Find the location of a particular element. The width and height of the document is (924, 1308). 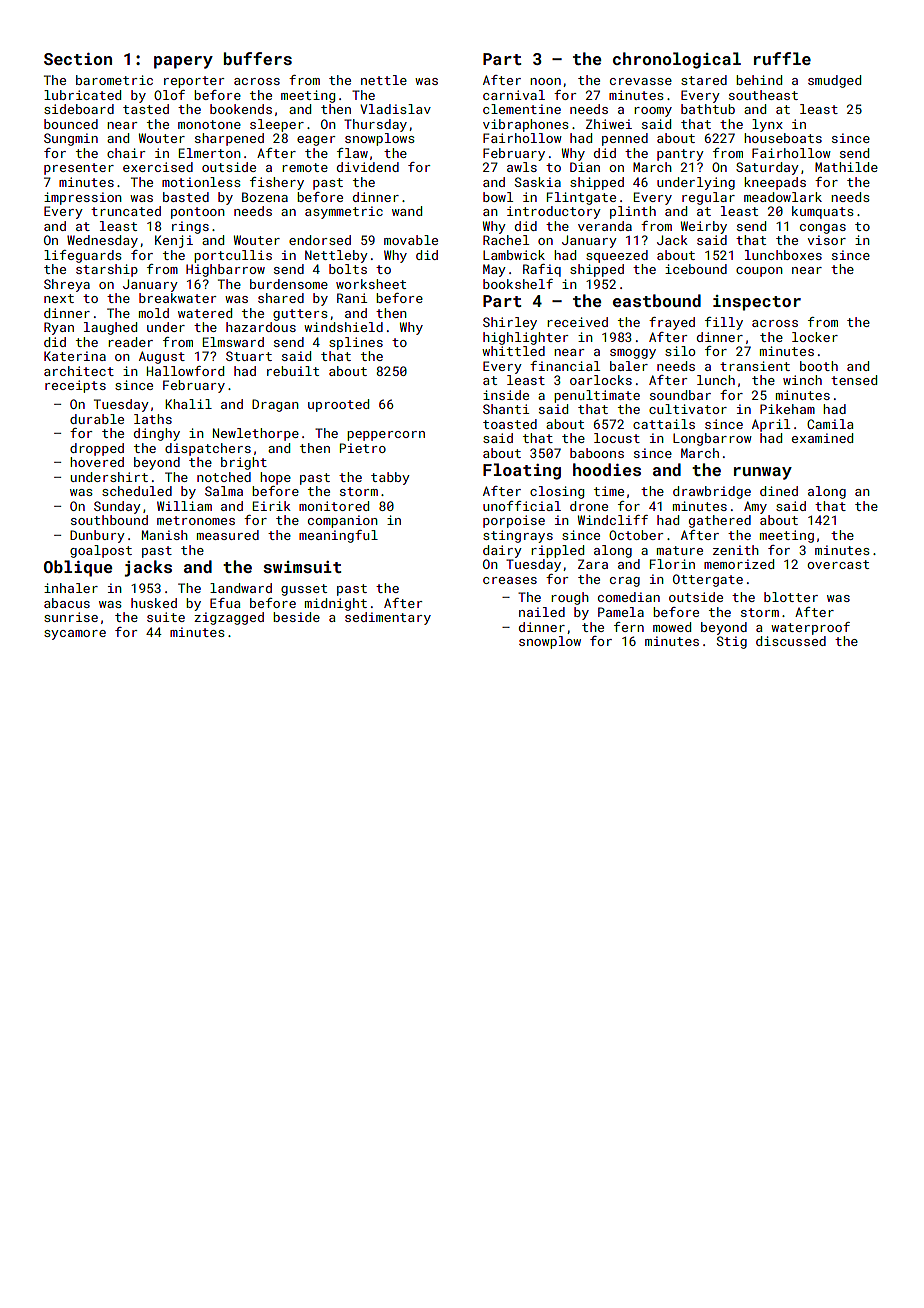

nailed is located at coordinates (542, 612).
